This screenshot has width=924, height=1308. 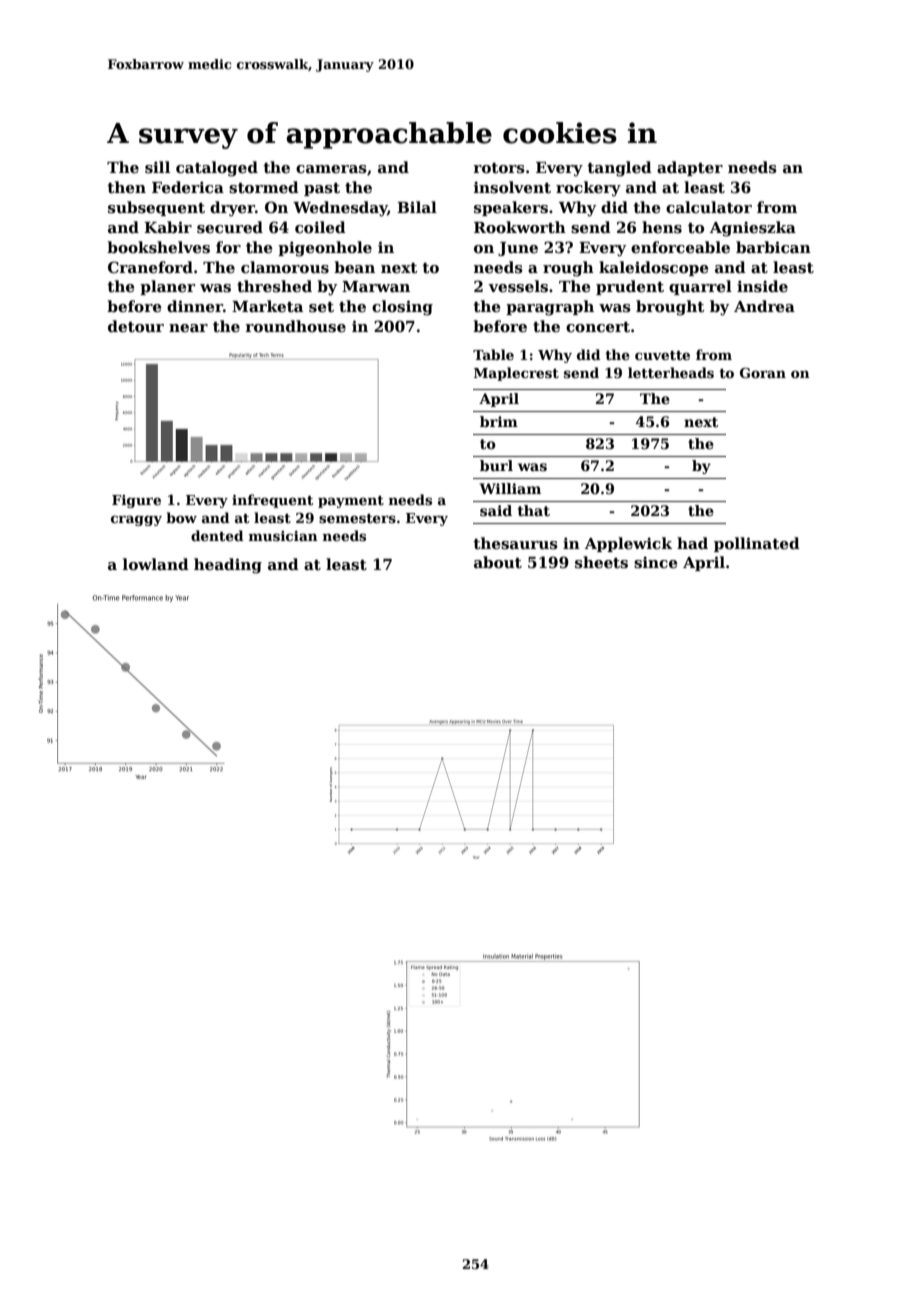 What do you see at coordinates (322, 189) in the screenshot?
I see `past` at bounding box center [322, 189].
